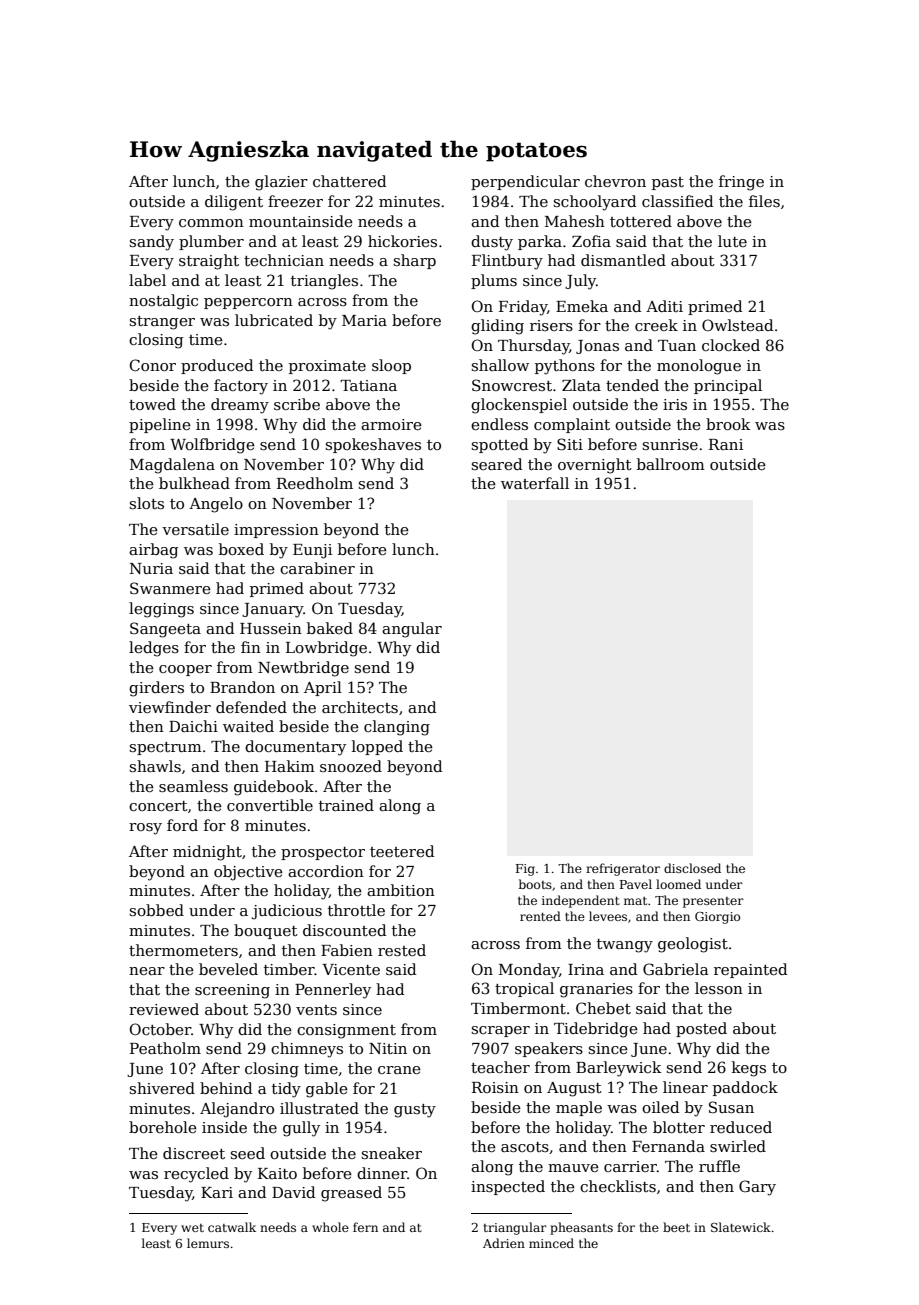 This screenshot has height=1305, width=919. What do you see at coordinates (692, 868) in the screenshot?
I see `disclosed` at bounding box center [692, 868].
